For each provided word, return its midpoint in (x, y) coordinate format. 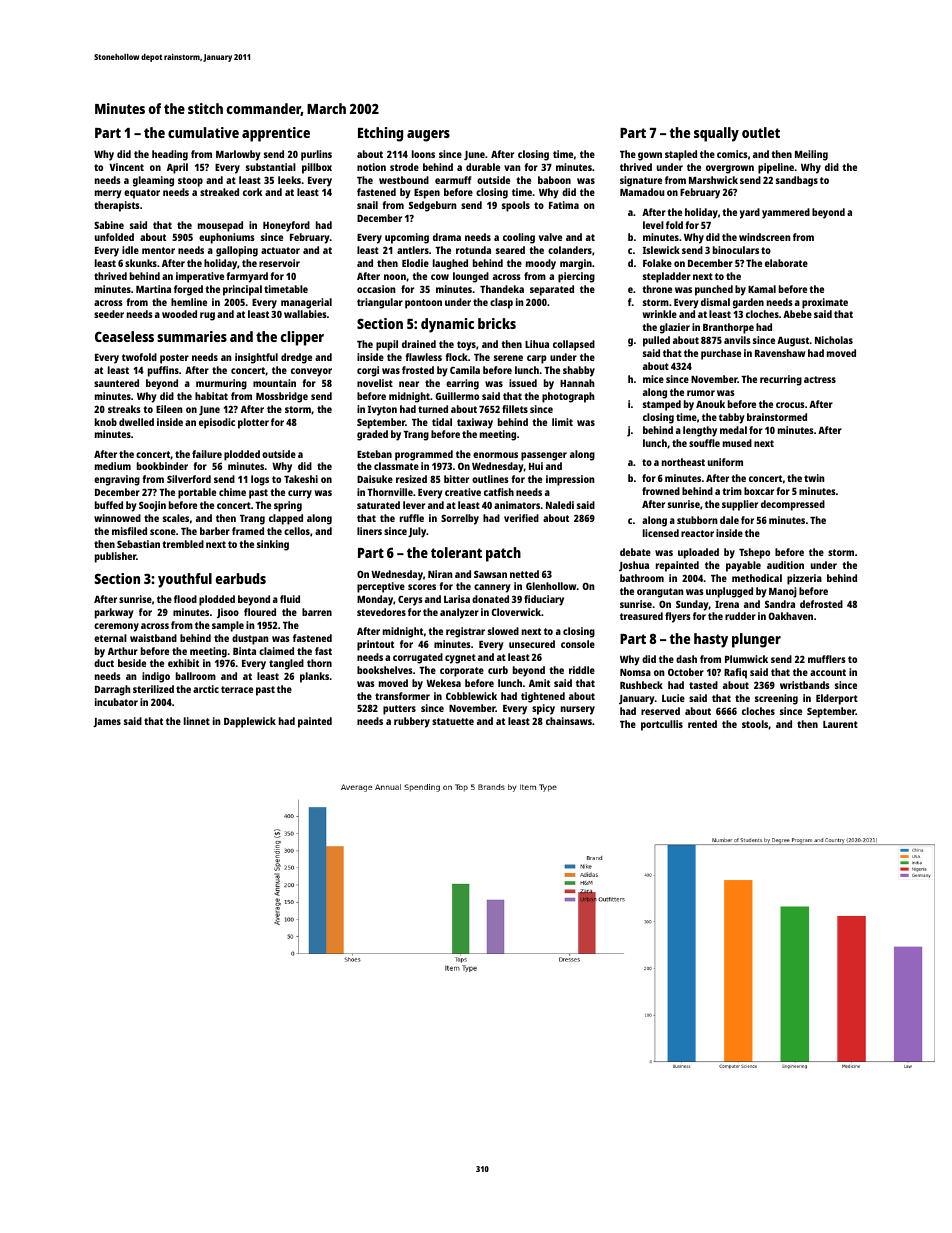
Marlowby (238, 155)
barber (215, 531)
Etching (380, 134)
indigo (156, 677)
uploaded (698, 553)
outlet (761, 132)
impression (570, 480)
